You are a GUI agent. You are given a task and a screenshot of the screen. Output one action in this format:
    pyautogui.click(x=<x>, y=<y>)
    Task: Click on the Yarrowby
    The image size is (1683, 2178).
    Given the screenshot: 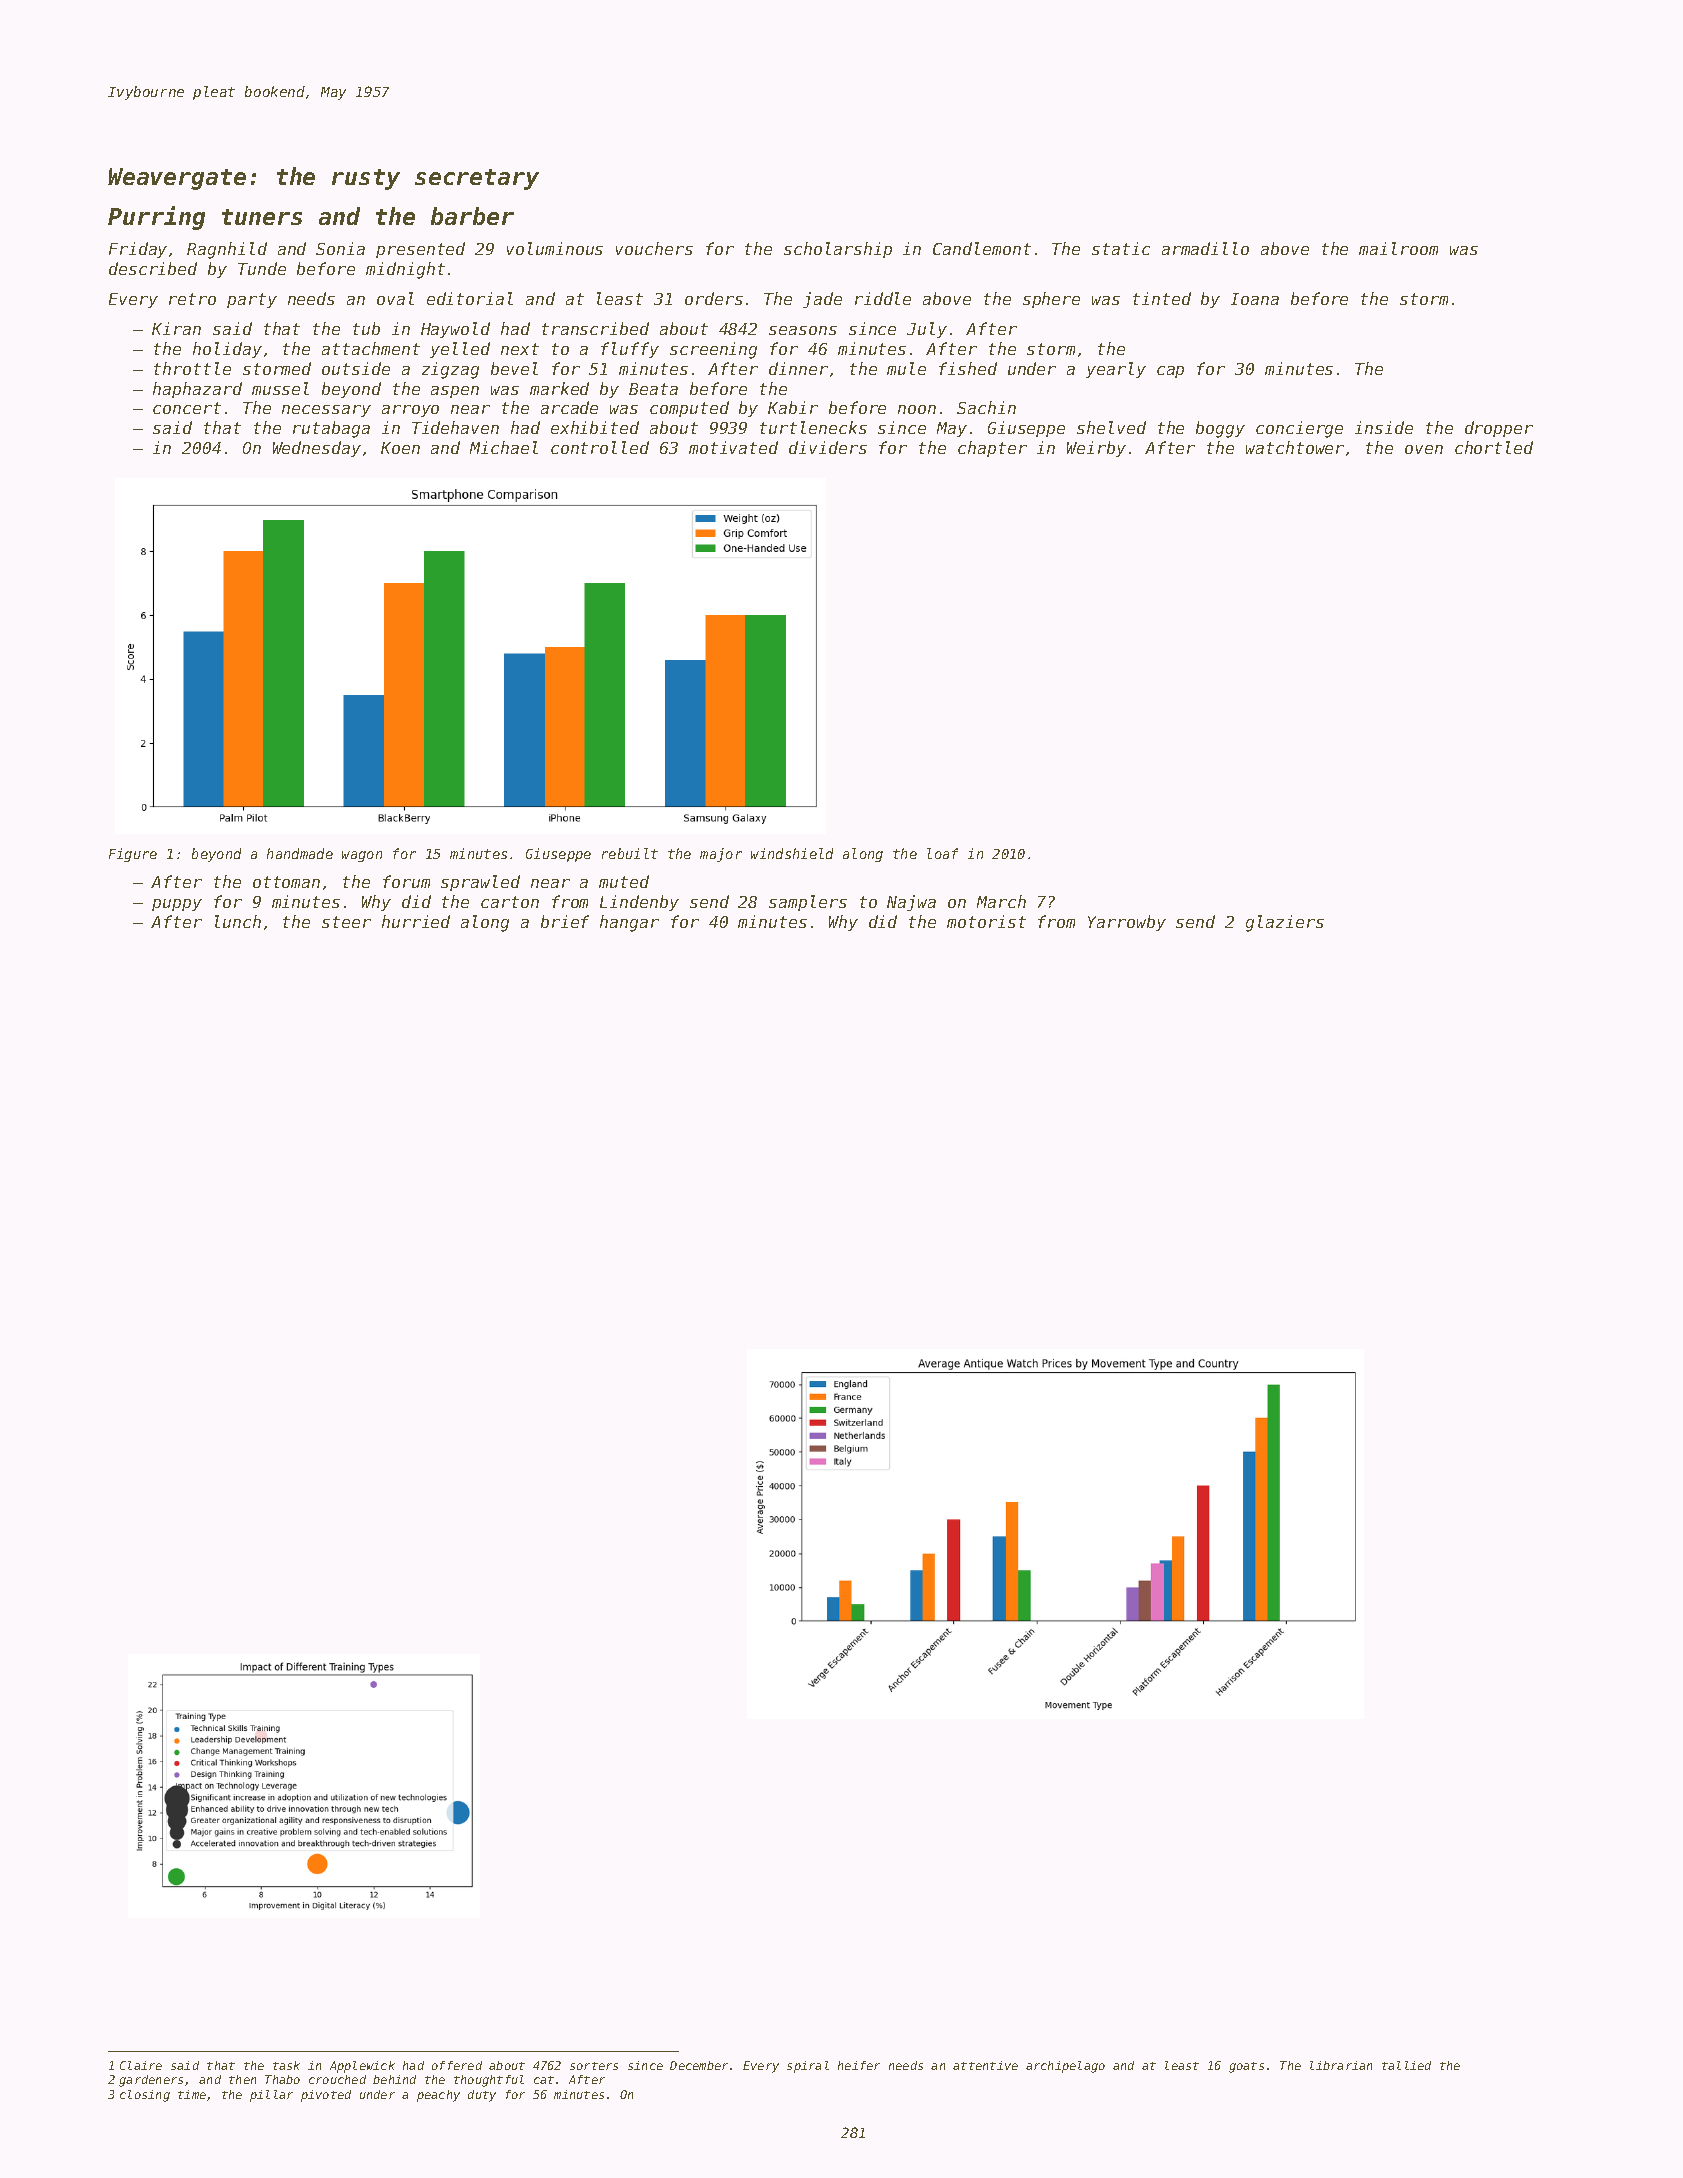 What is the action you would take?
    pyautogui.click(x=1127, y=923)
